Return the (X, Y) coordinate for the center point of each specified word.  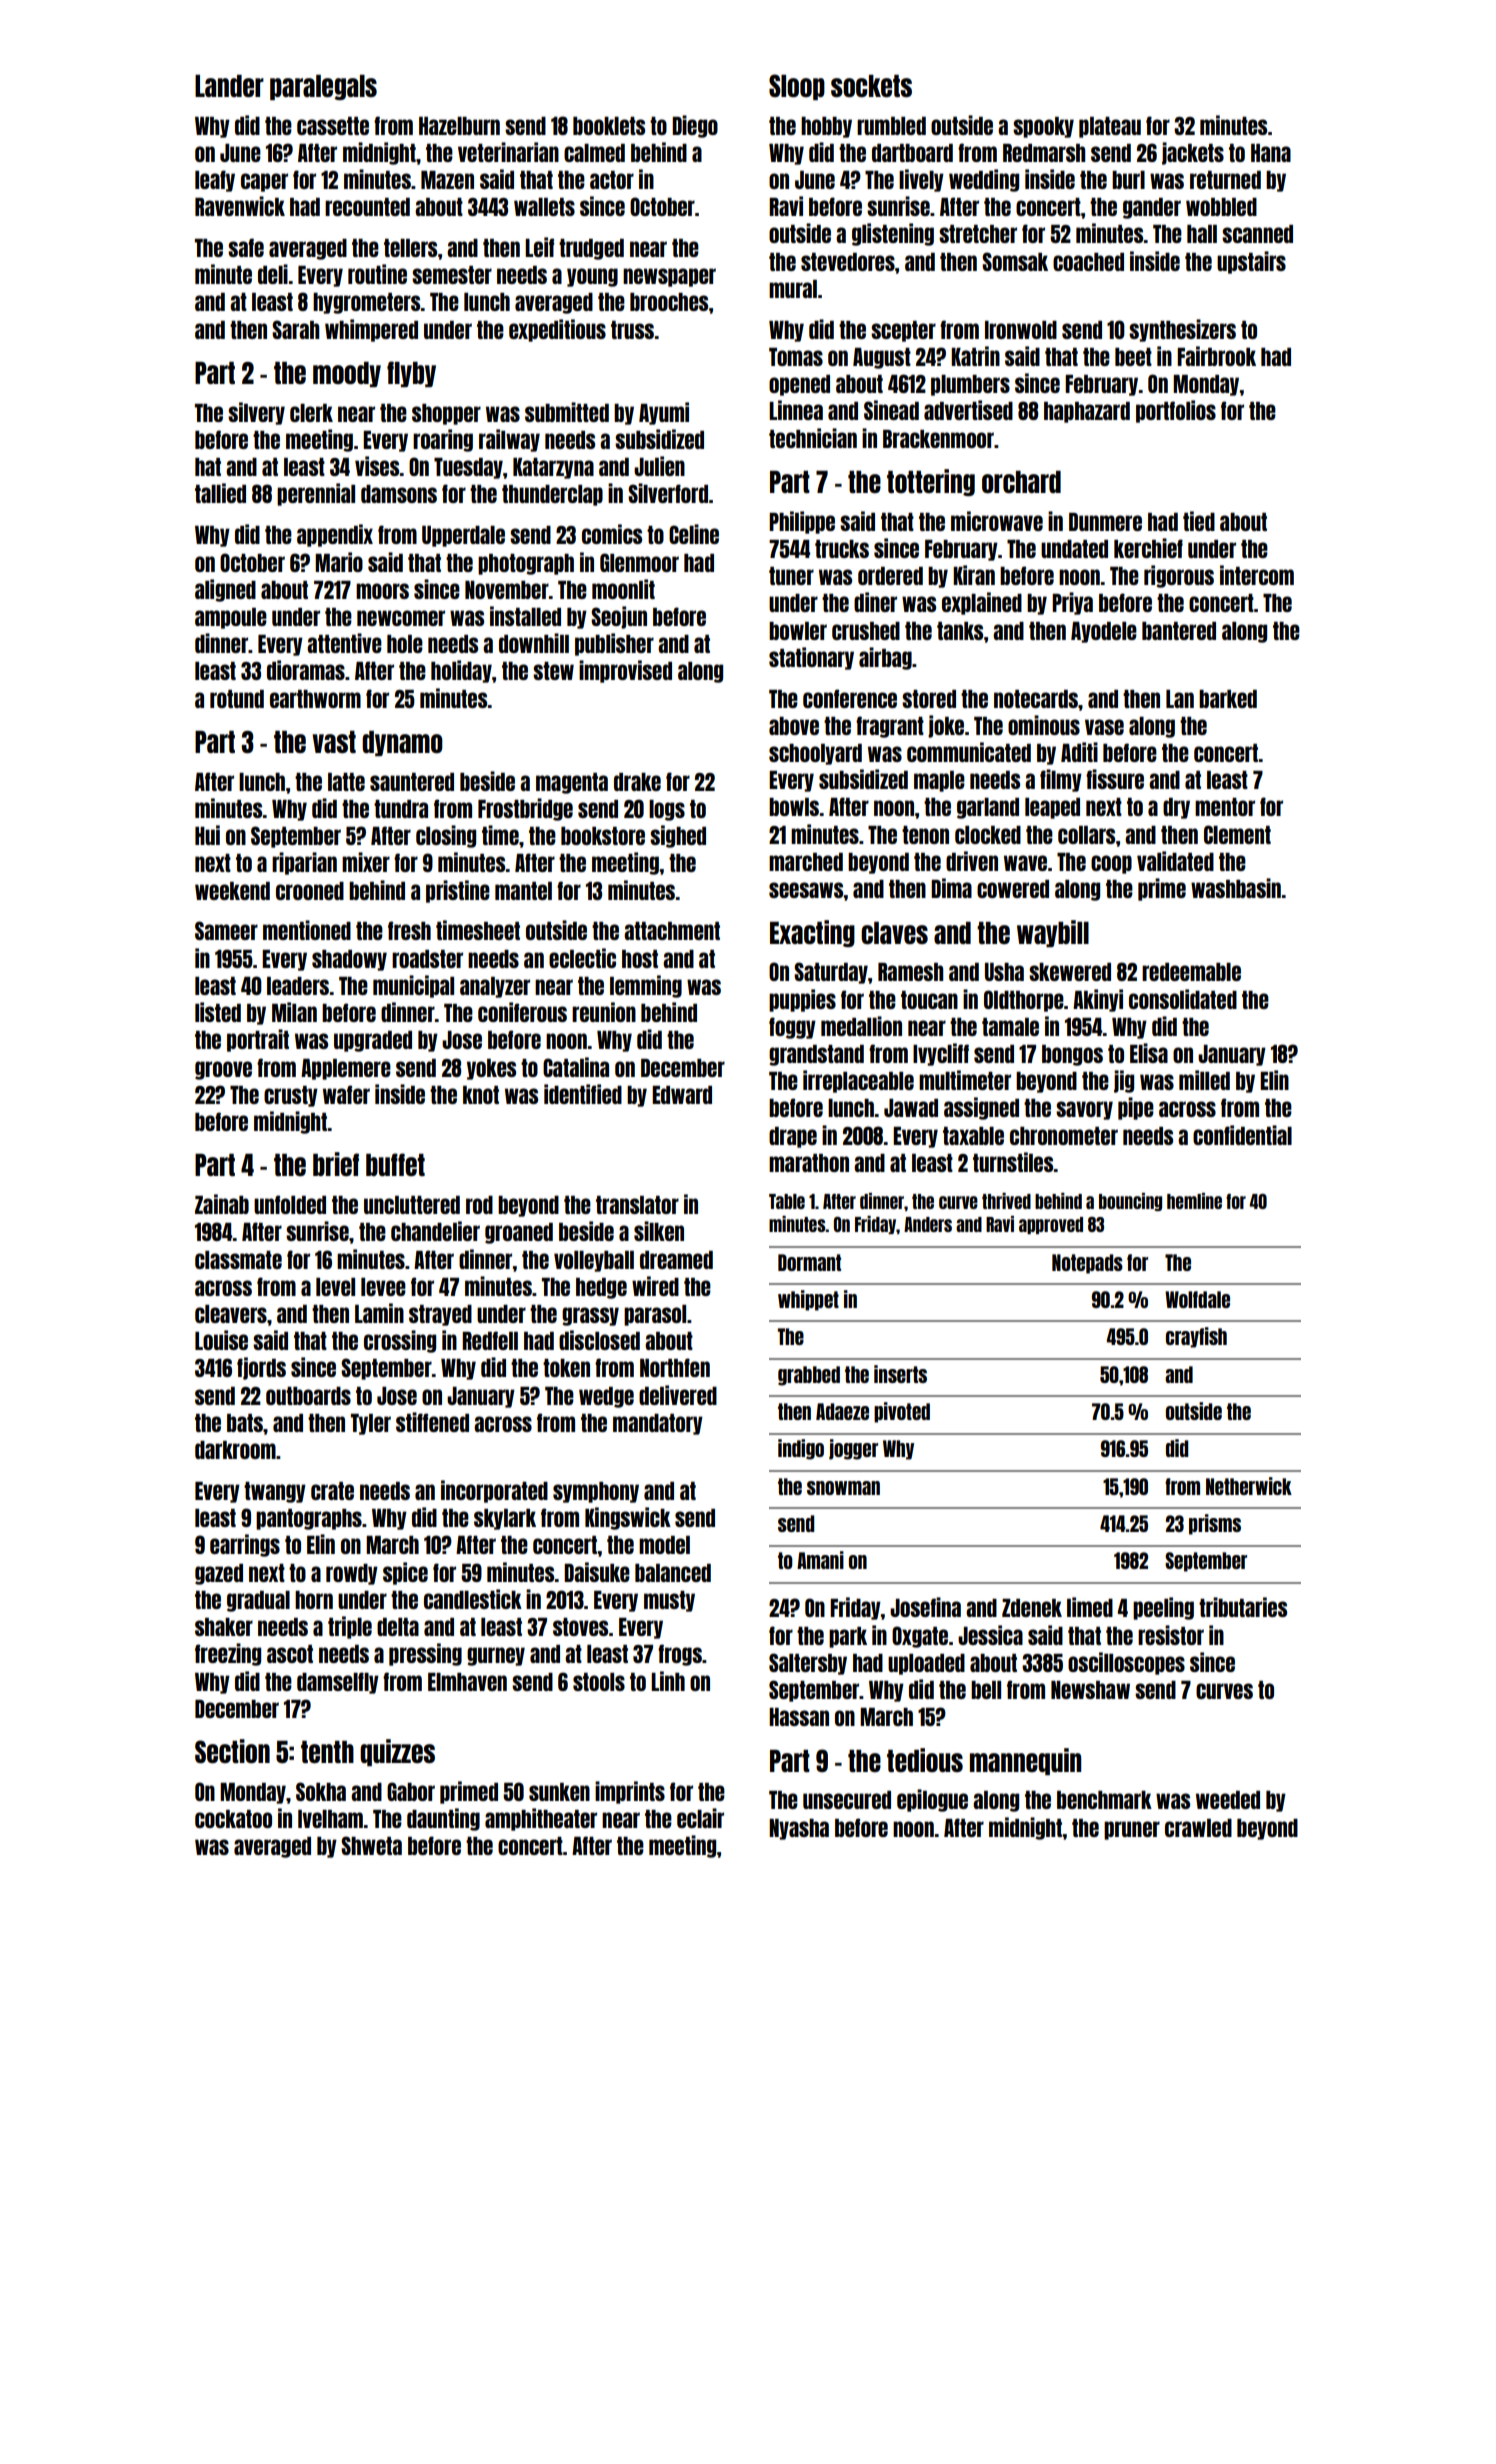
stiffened (432, 1422)
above (794, 726)
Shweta (371, 1845)
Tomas (796, 357)
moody (347, 374)
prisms (1215, 1524)
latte (346, 782)
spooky (1043, 127)
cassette (333, 126)
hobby (826, 127)
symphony (596, 1492)
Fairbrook (1216, 356)
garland (988, 808)
